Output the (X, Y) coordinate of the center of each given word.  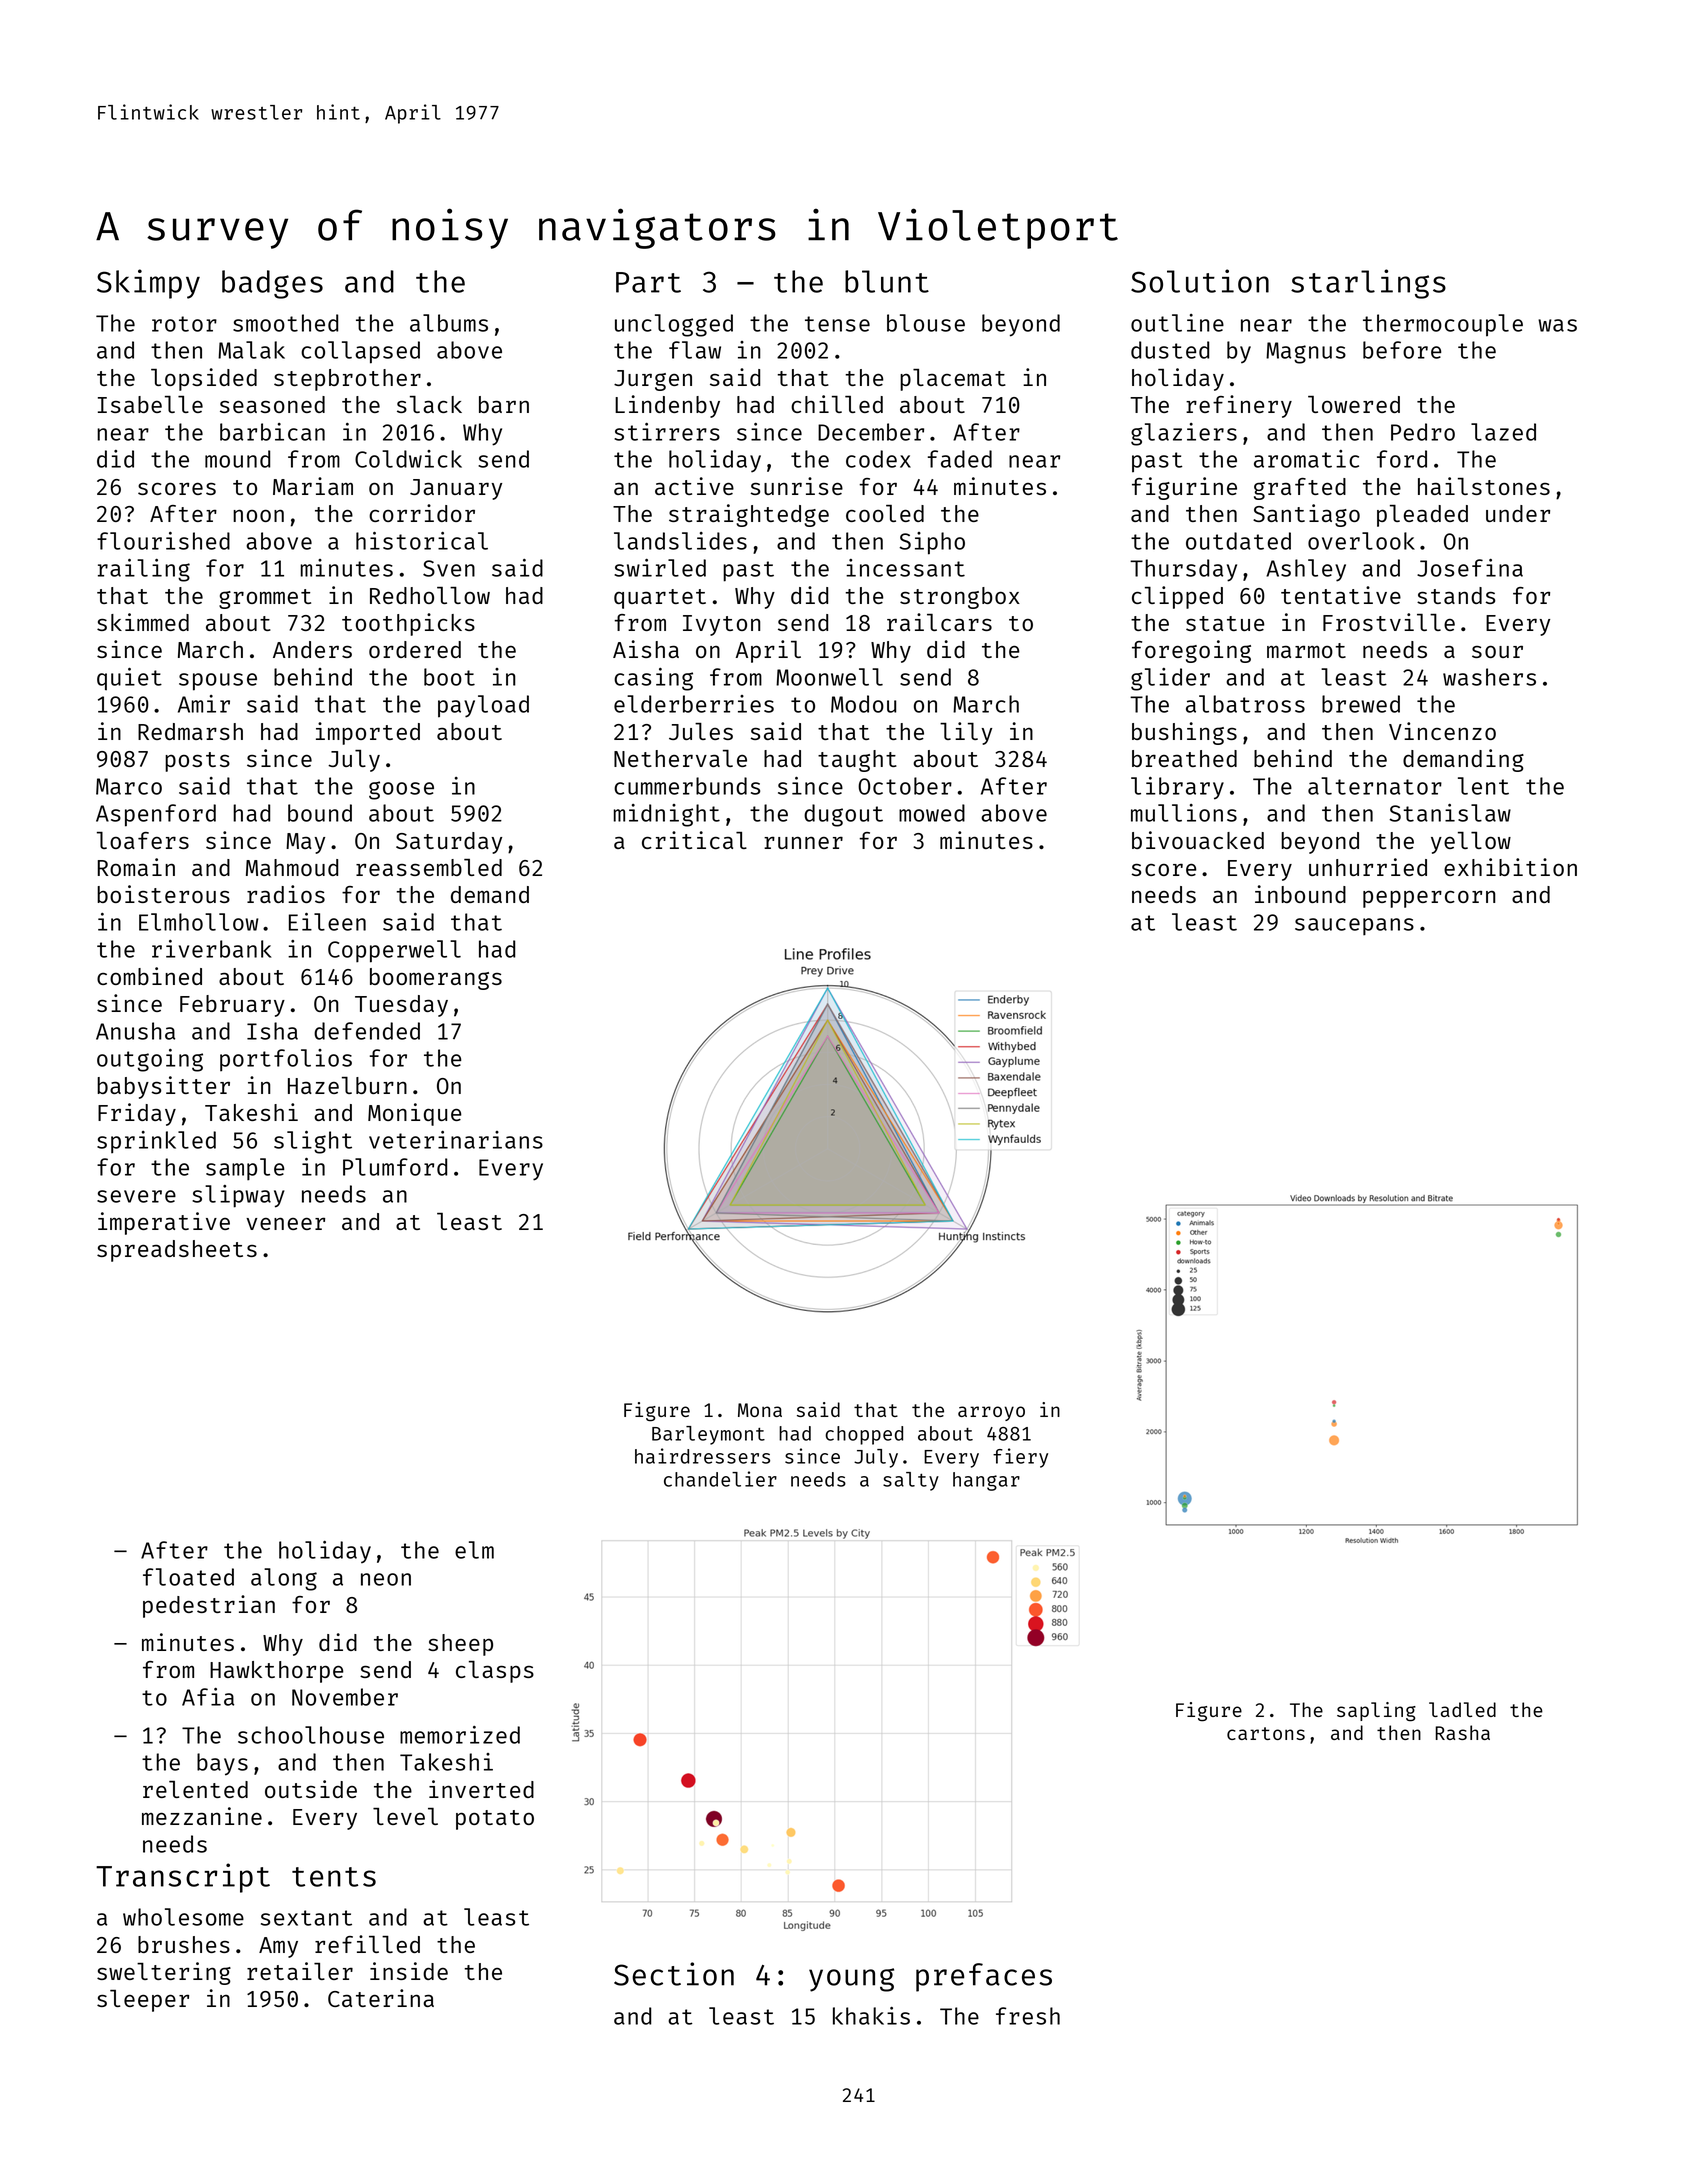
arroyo (991, 1413)
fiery (1020, 1458)
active (694, 486)
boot (449, 677)
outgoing (150, 1060)
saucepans (1354, 927)
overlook (1361, 541)
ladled (1462, 1709)
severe (136, 1196)
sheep (460, 1645)
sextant (306, 1918)
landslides (680, 541)
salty (911, 1481)
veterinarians (456, 1140)
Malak (251, 350)
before (1402, 350)
